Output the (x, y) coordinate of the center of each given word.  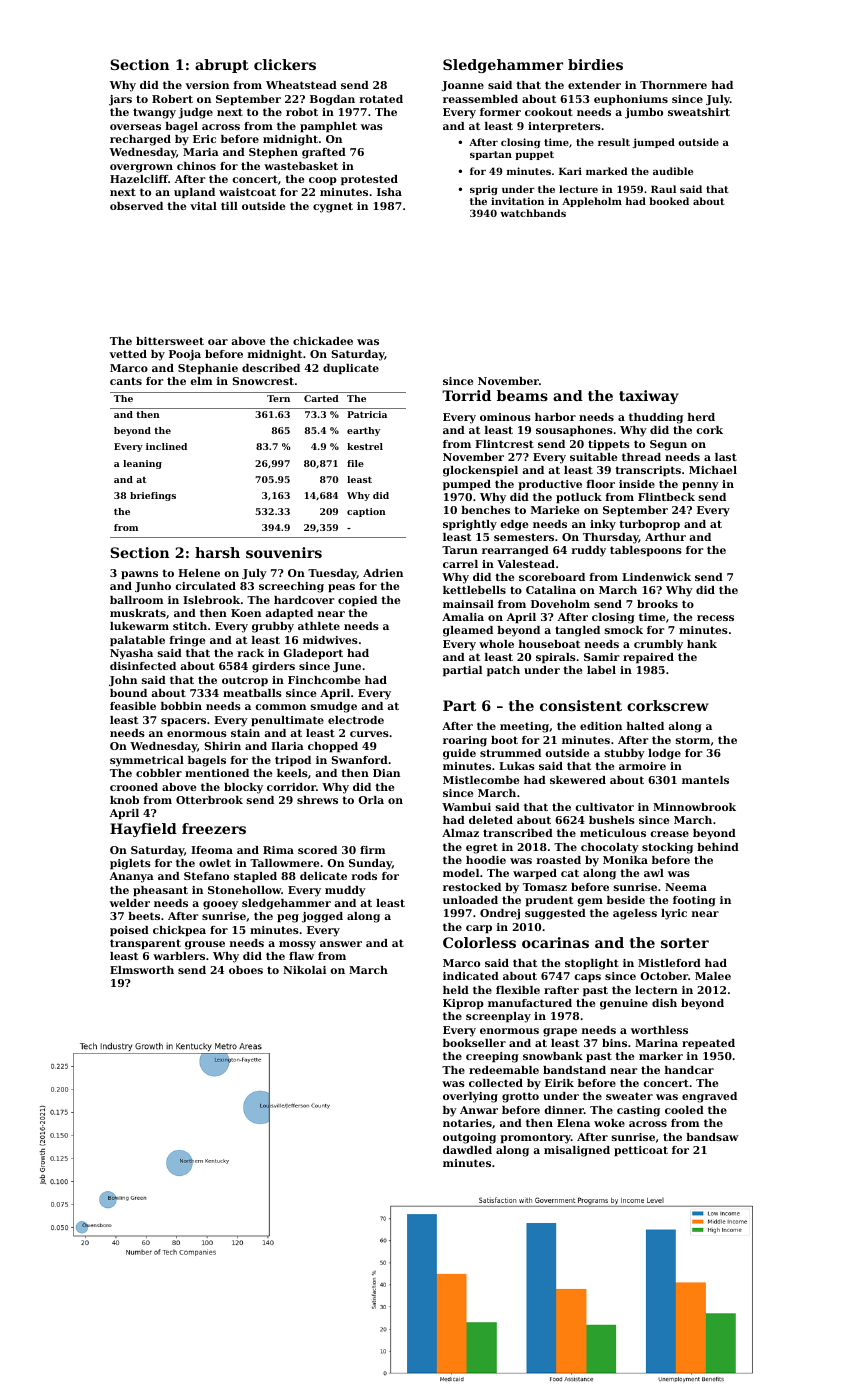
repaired (648, 658)
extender (594, 85)
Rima (278, 850)
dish (664, 1003)
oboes (246, 970)
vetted (128, 354)
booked (669, 201)
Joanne (462, 86)
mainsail (468, 604)
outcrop (245, 681)
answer (341, 944)
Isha (389, 192)
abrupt (222, 66)
